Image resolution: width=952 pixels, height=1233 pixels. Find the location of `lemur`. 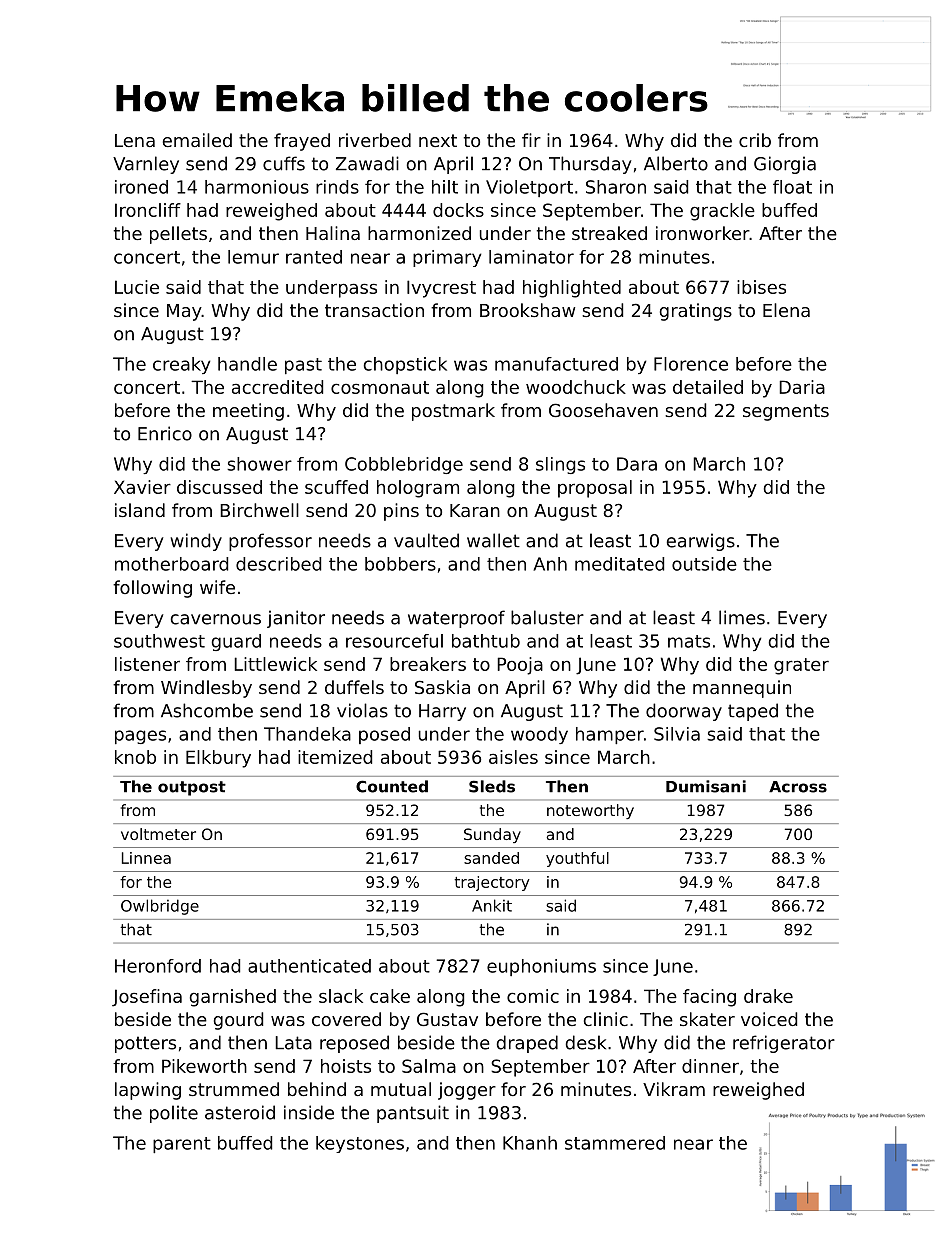

lemur is located at coordinates (253, 257).
